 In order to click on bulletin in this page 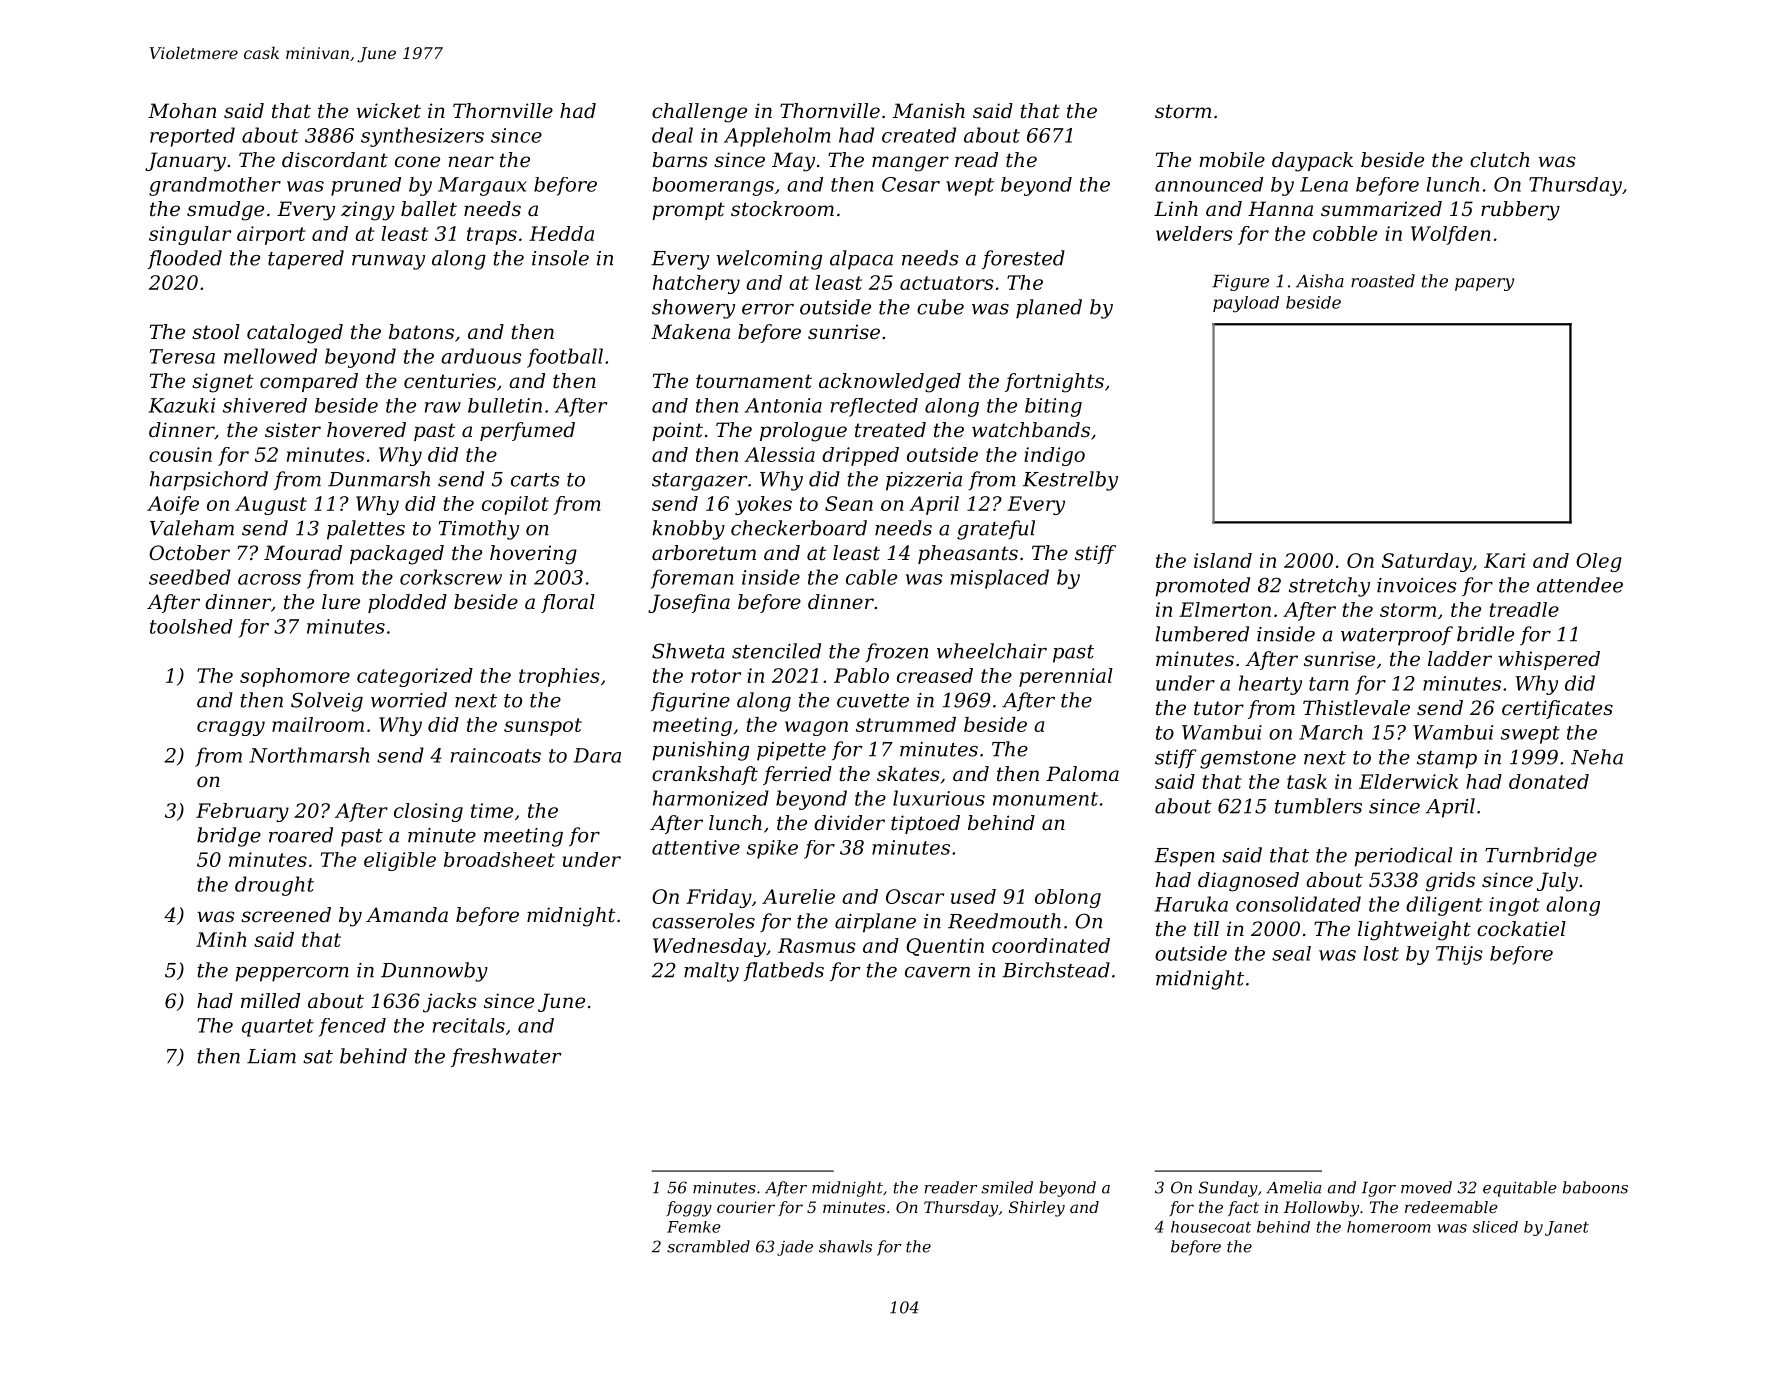, I will do `click(505, 405)`.
